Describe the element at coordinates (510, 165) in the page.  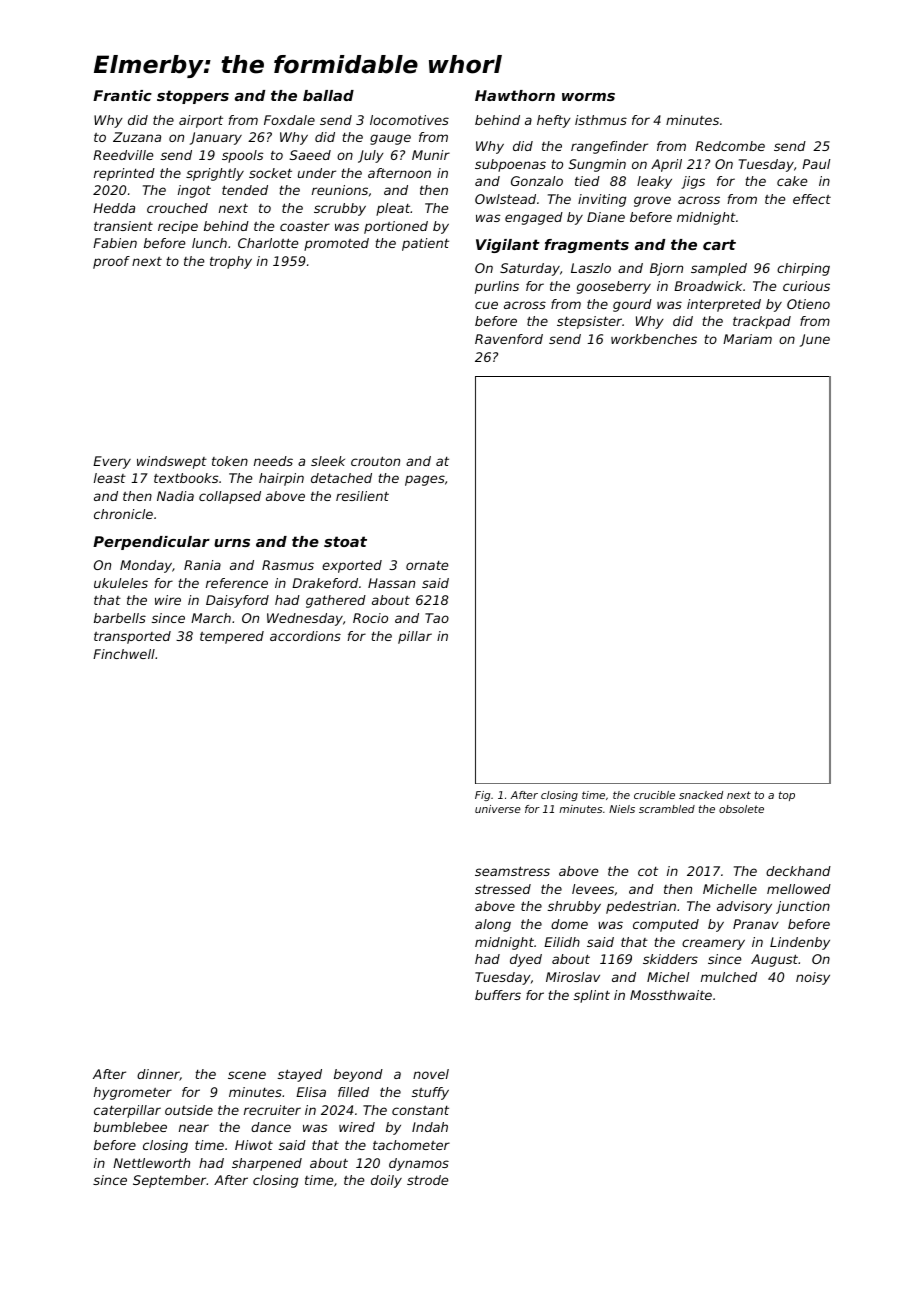
I see `subpoenas` at that location.
